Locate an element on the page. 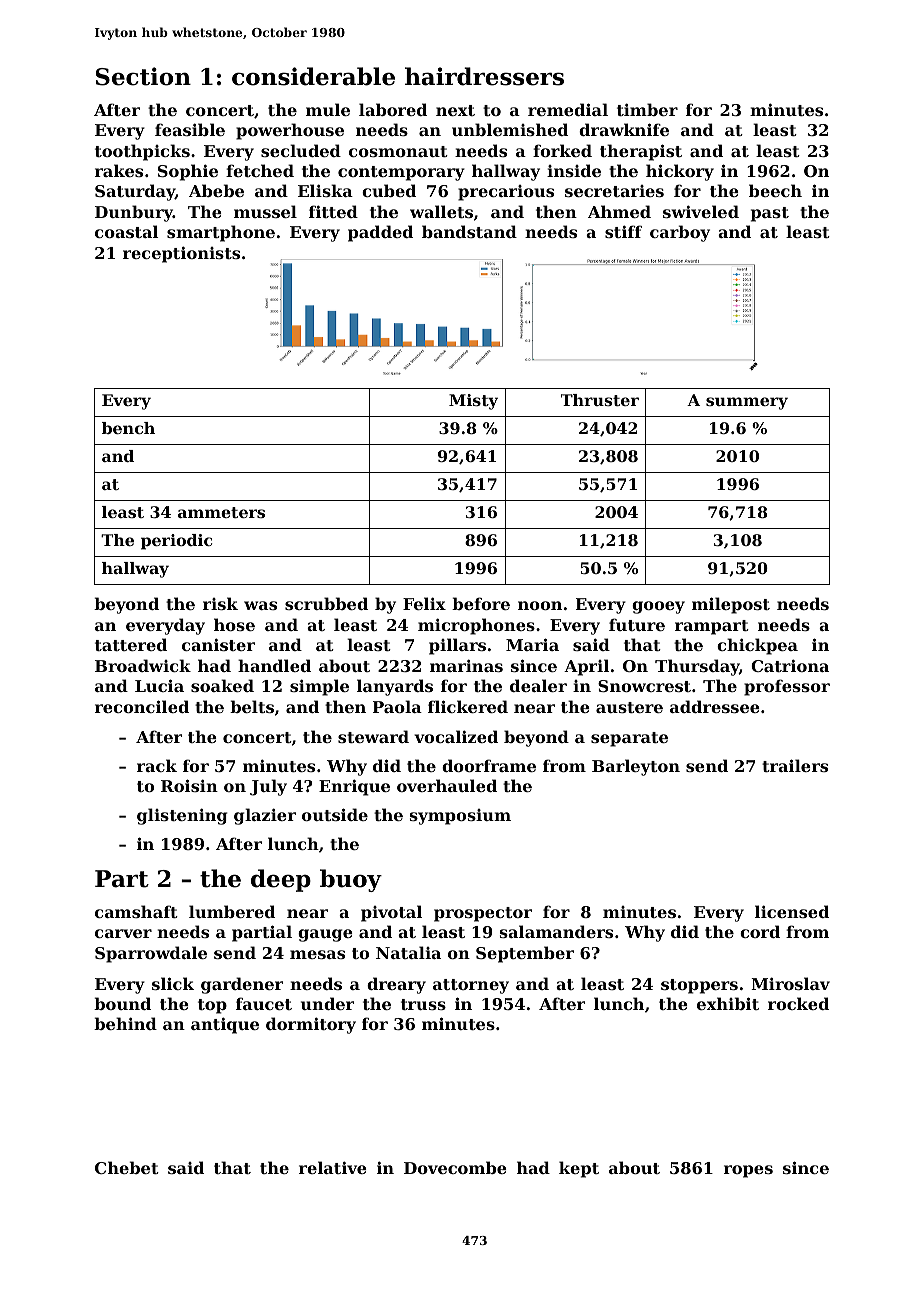  coastal is located at coordinates (127, 231).
